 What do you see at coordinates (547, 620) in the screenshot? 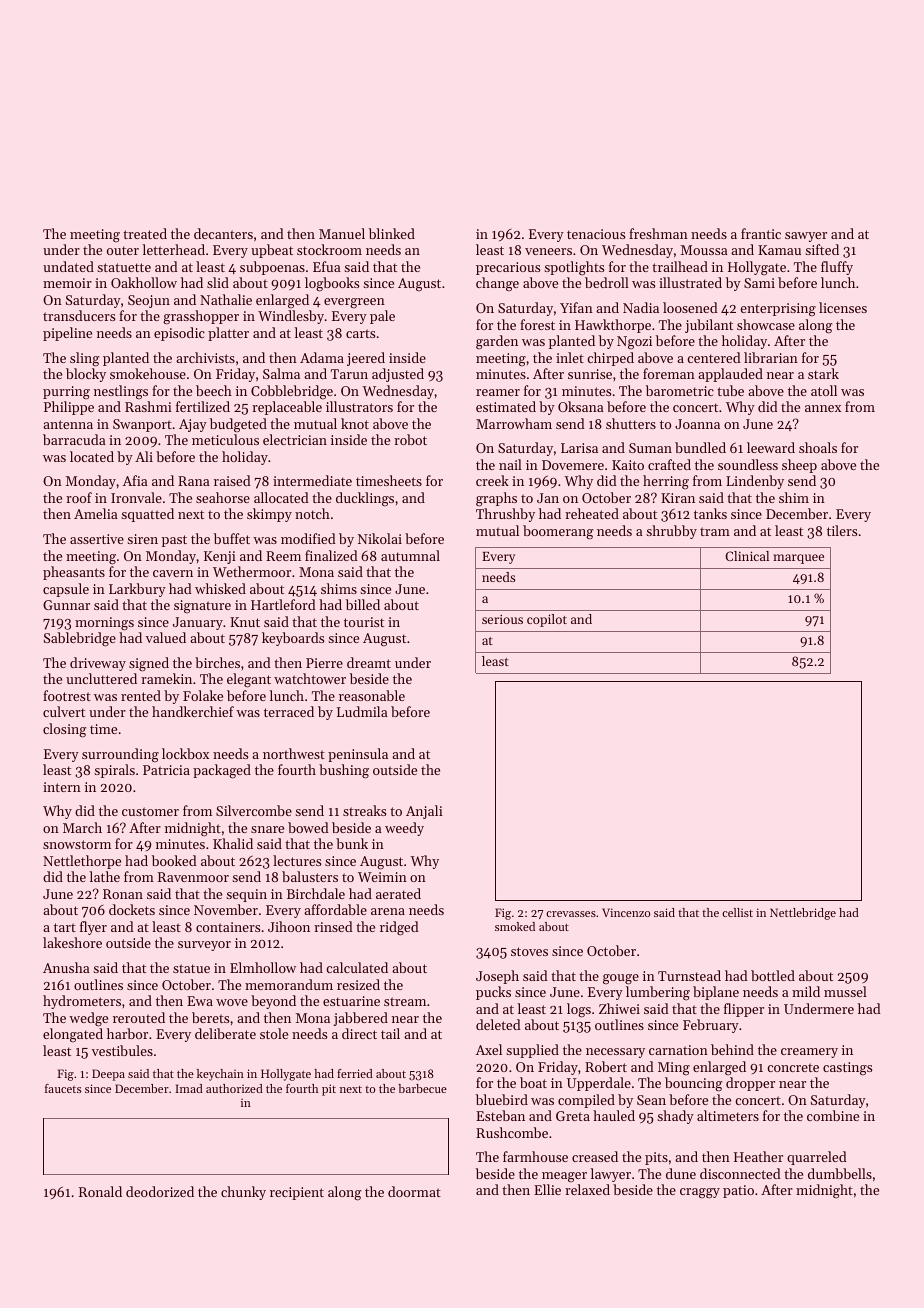
I see `copilot` at bounding box center [547, 620].
